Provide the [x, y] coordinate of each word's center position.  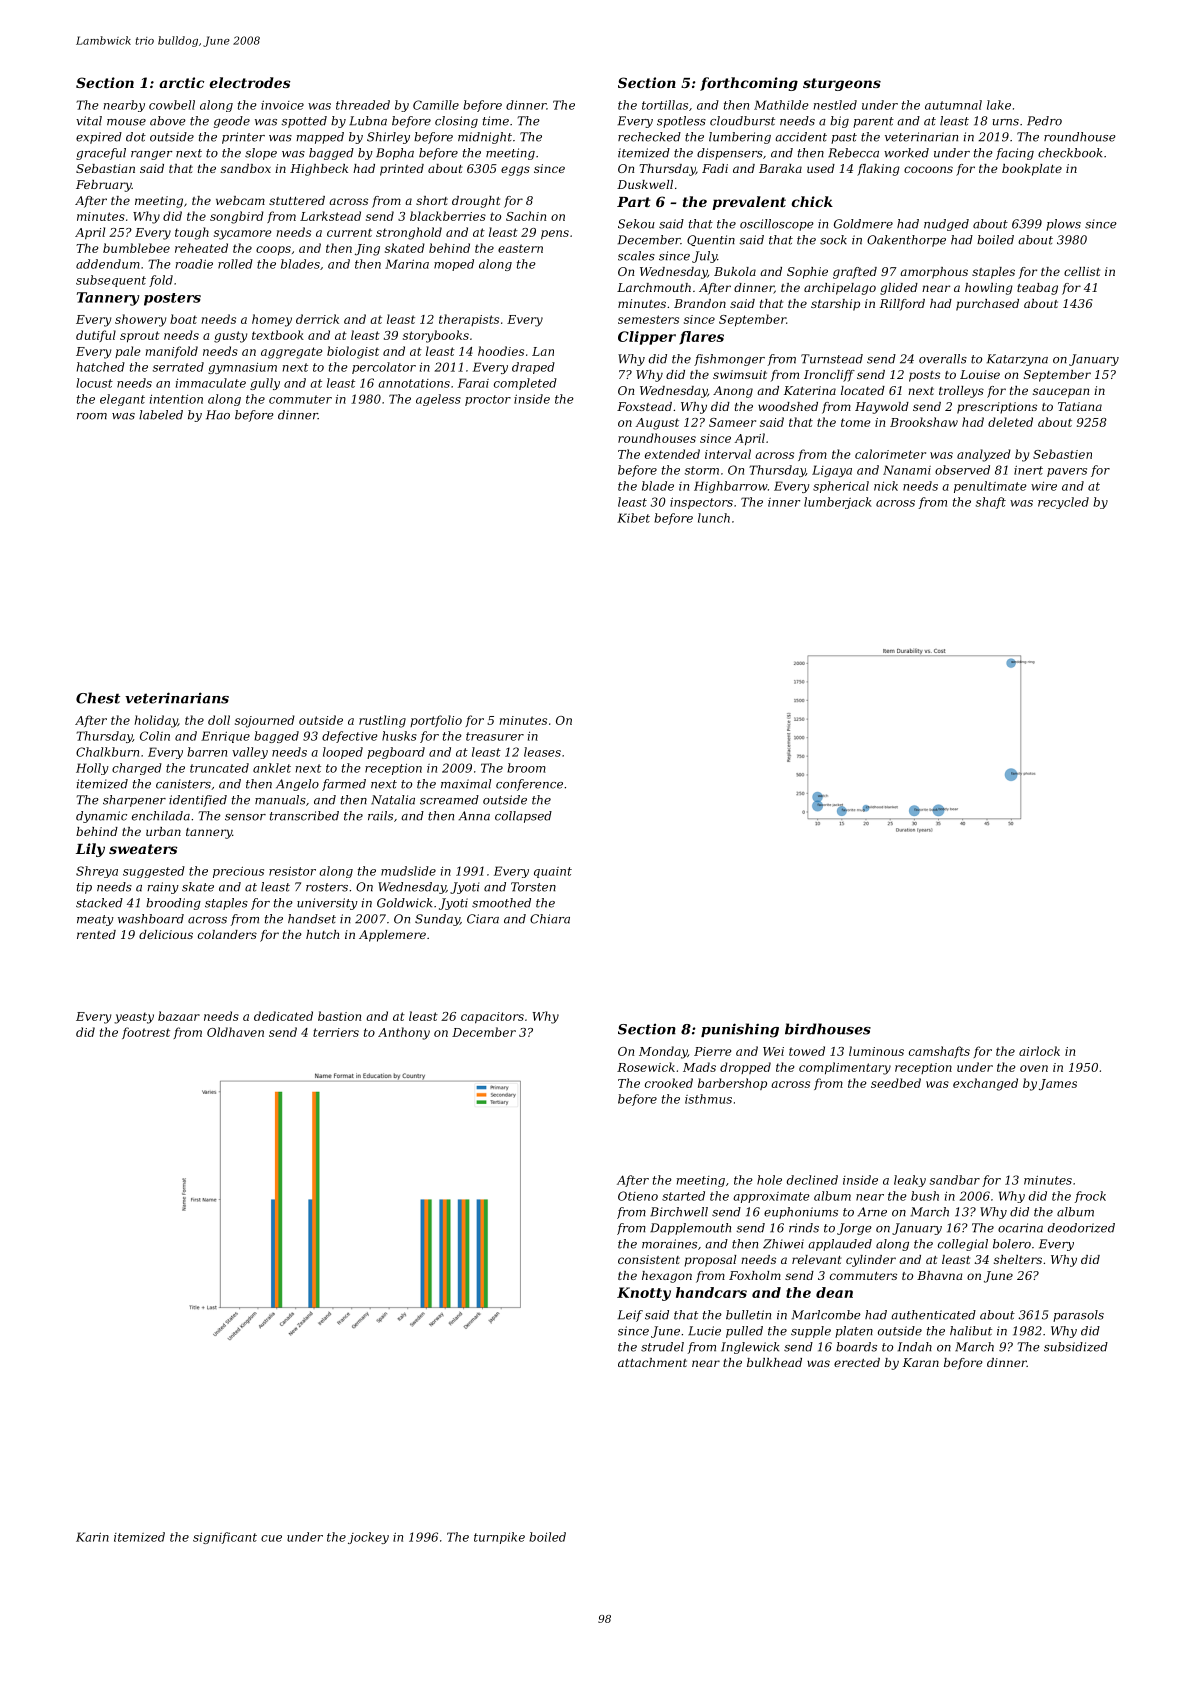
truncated [219, 768]
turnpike [499, 1538]
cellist [1082, 271]
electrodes [250, 82]
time [496, 121]
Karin [92, 1537]
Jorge [854, 1229]
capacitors [492, 1018]
